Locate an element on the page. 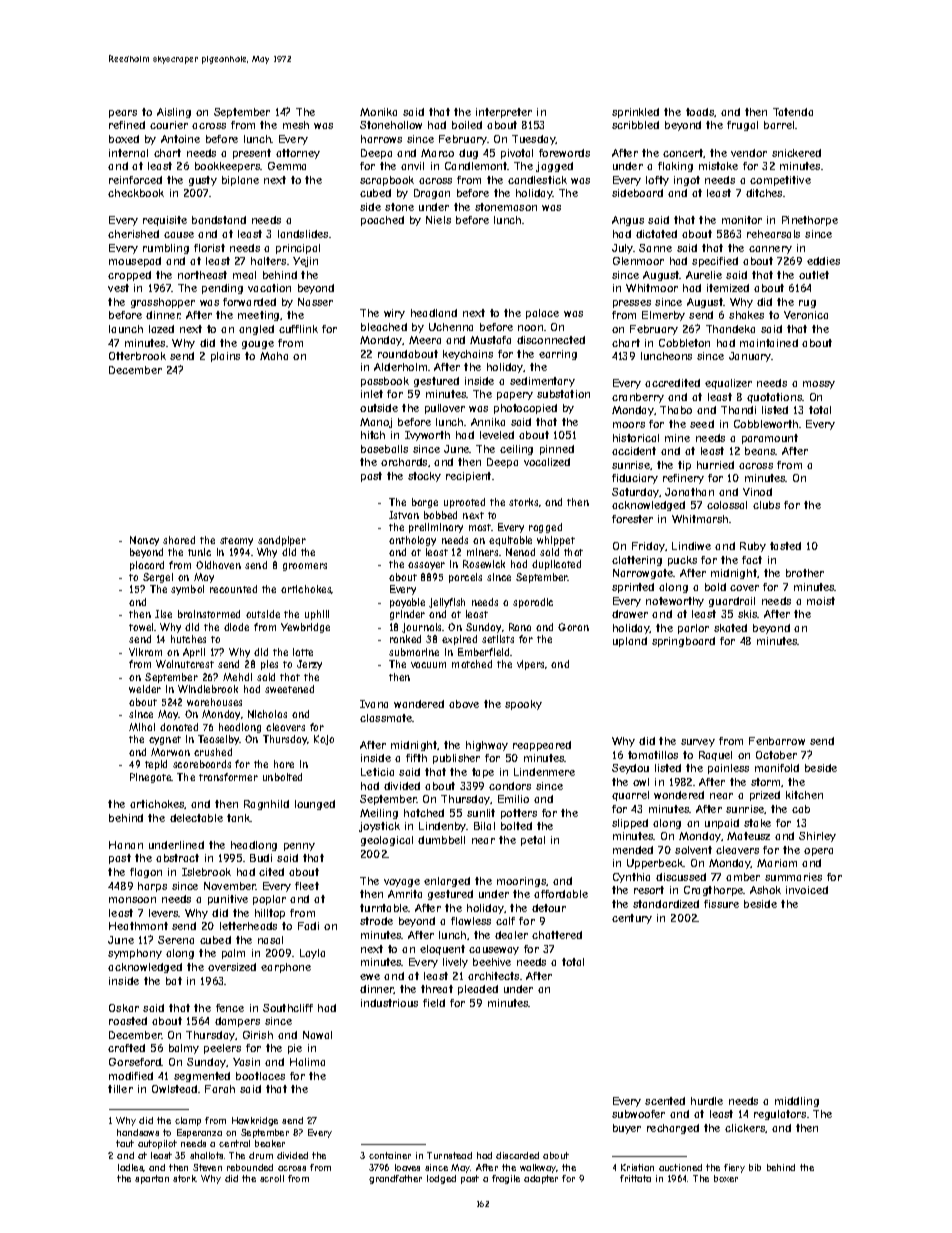 This page has height=1233, width=952. Gemma is located at coordinates (287, 166).
